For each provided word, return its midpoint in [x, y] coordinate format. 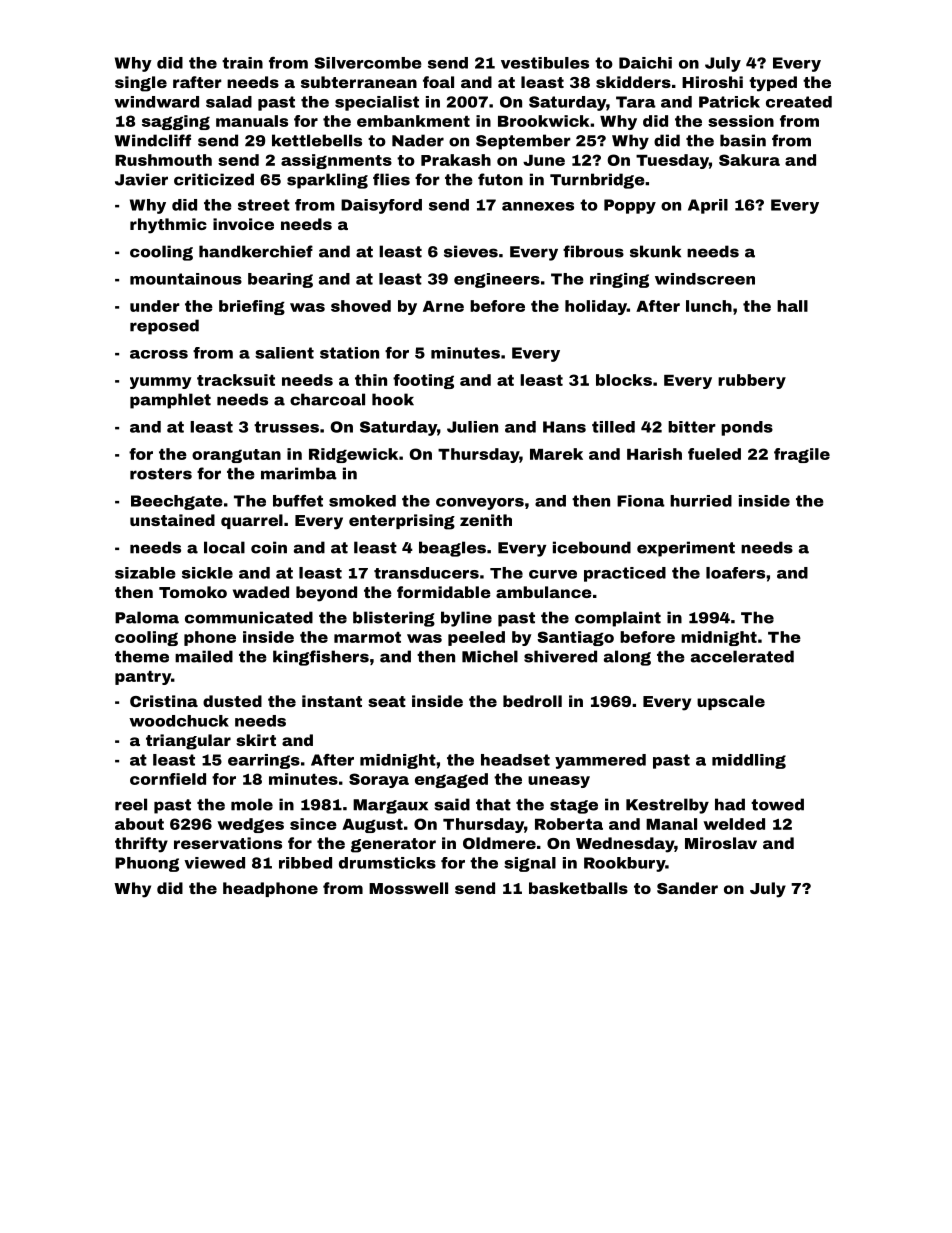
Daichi [645, 63]
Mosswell [408, 888]
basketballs [578, 888]
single [141, 84]
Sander [687, 888]
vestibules [545, 63]
